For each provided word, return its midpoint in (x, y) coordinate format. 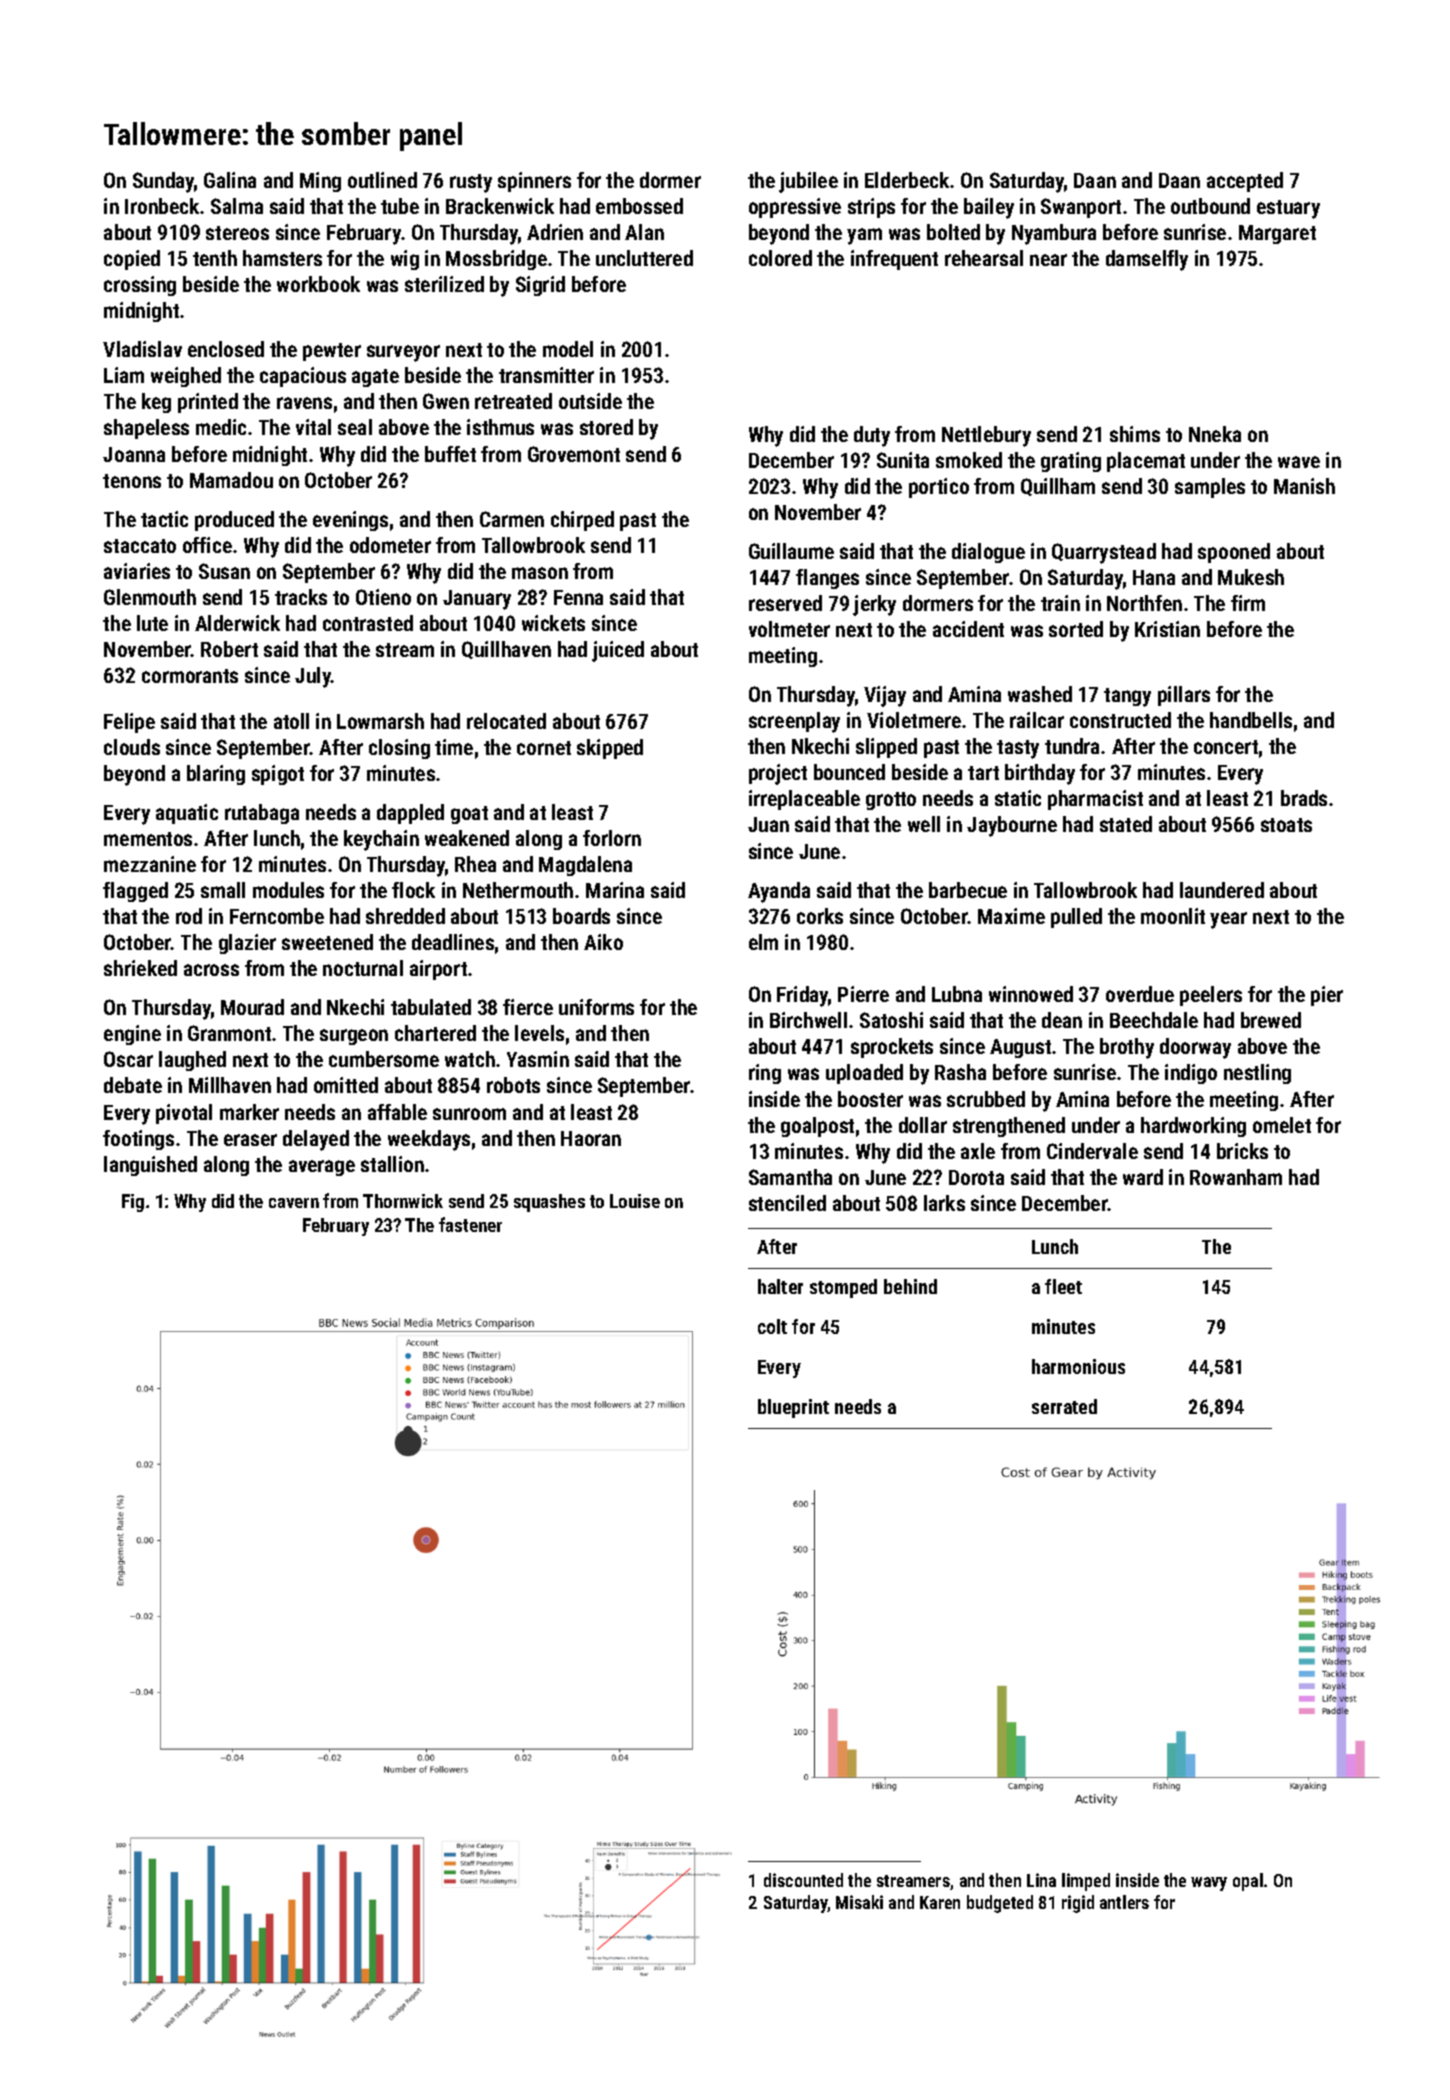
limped (1086, 1882)
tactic (164, 519)
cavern (294, 1203)
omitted (346, 1085)
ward (1143, 1177)
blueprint (793, 1408)
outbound (1210, 206)
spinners (534, 182)
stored (606, 427)
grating (1071, 462)
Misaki (859, 1902)
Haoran (591, 1138)
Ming (320, 182)
